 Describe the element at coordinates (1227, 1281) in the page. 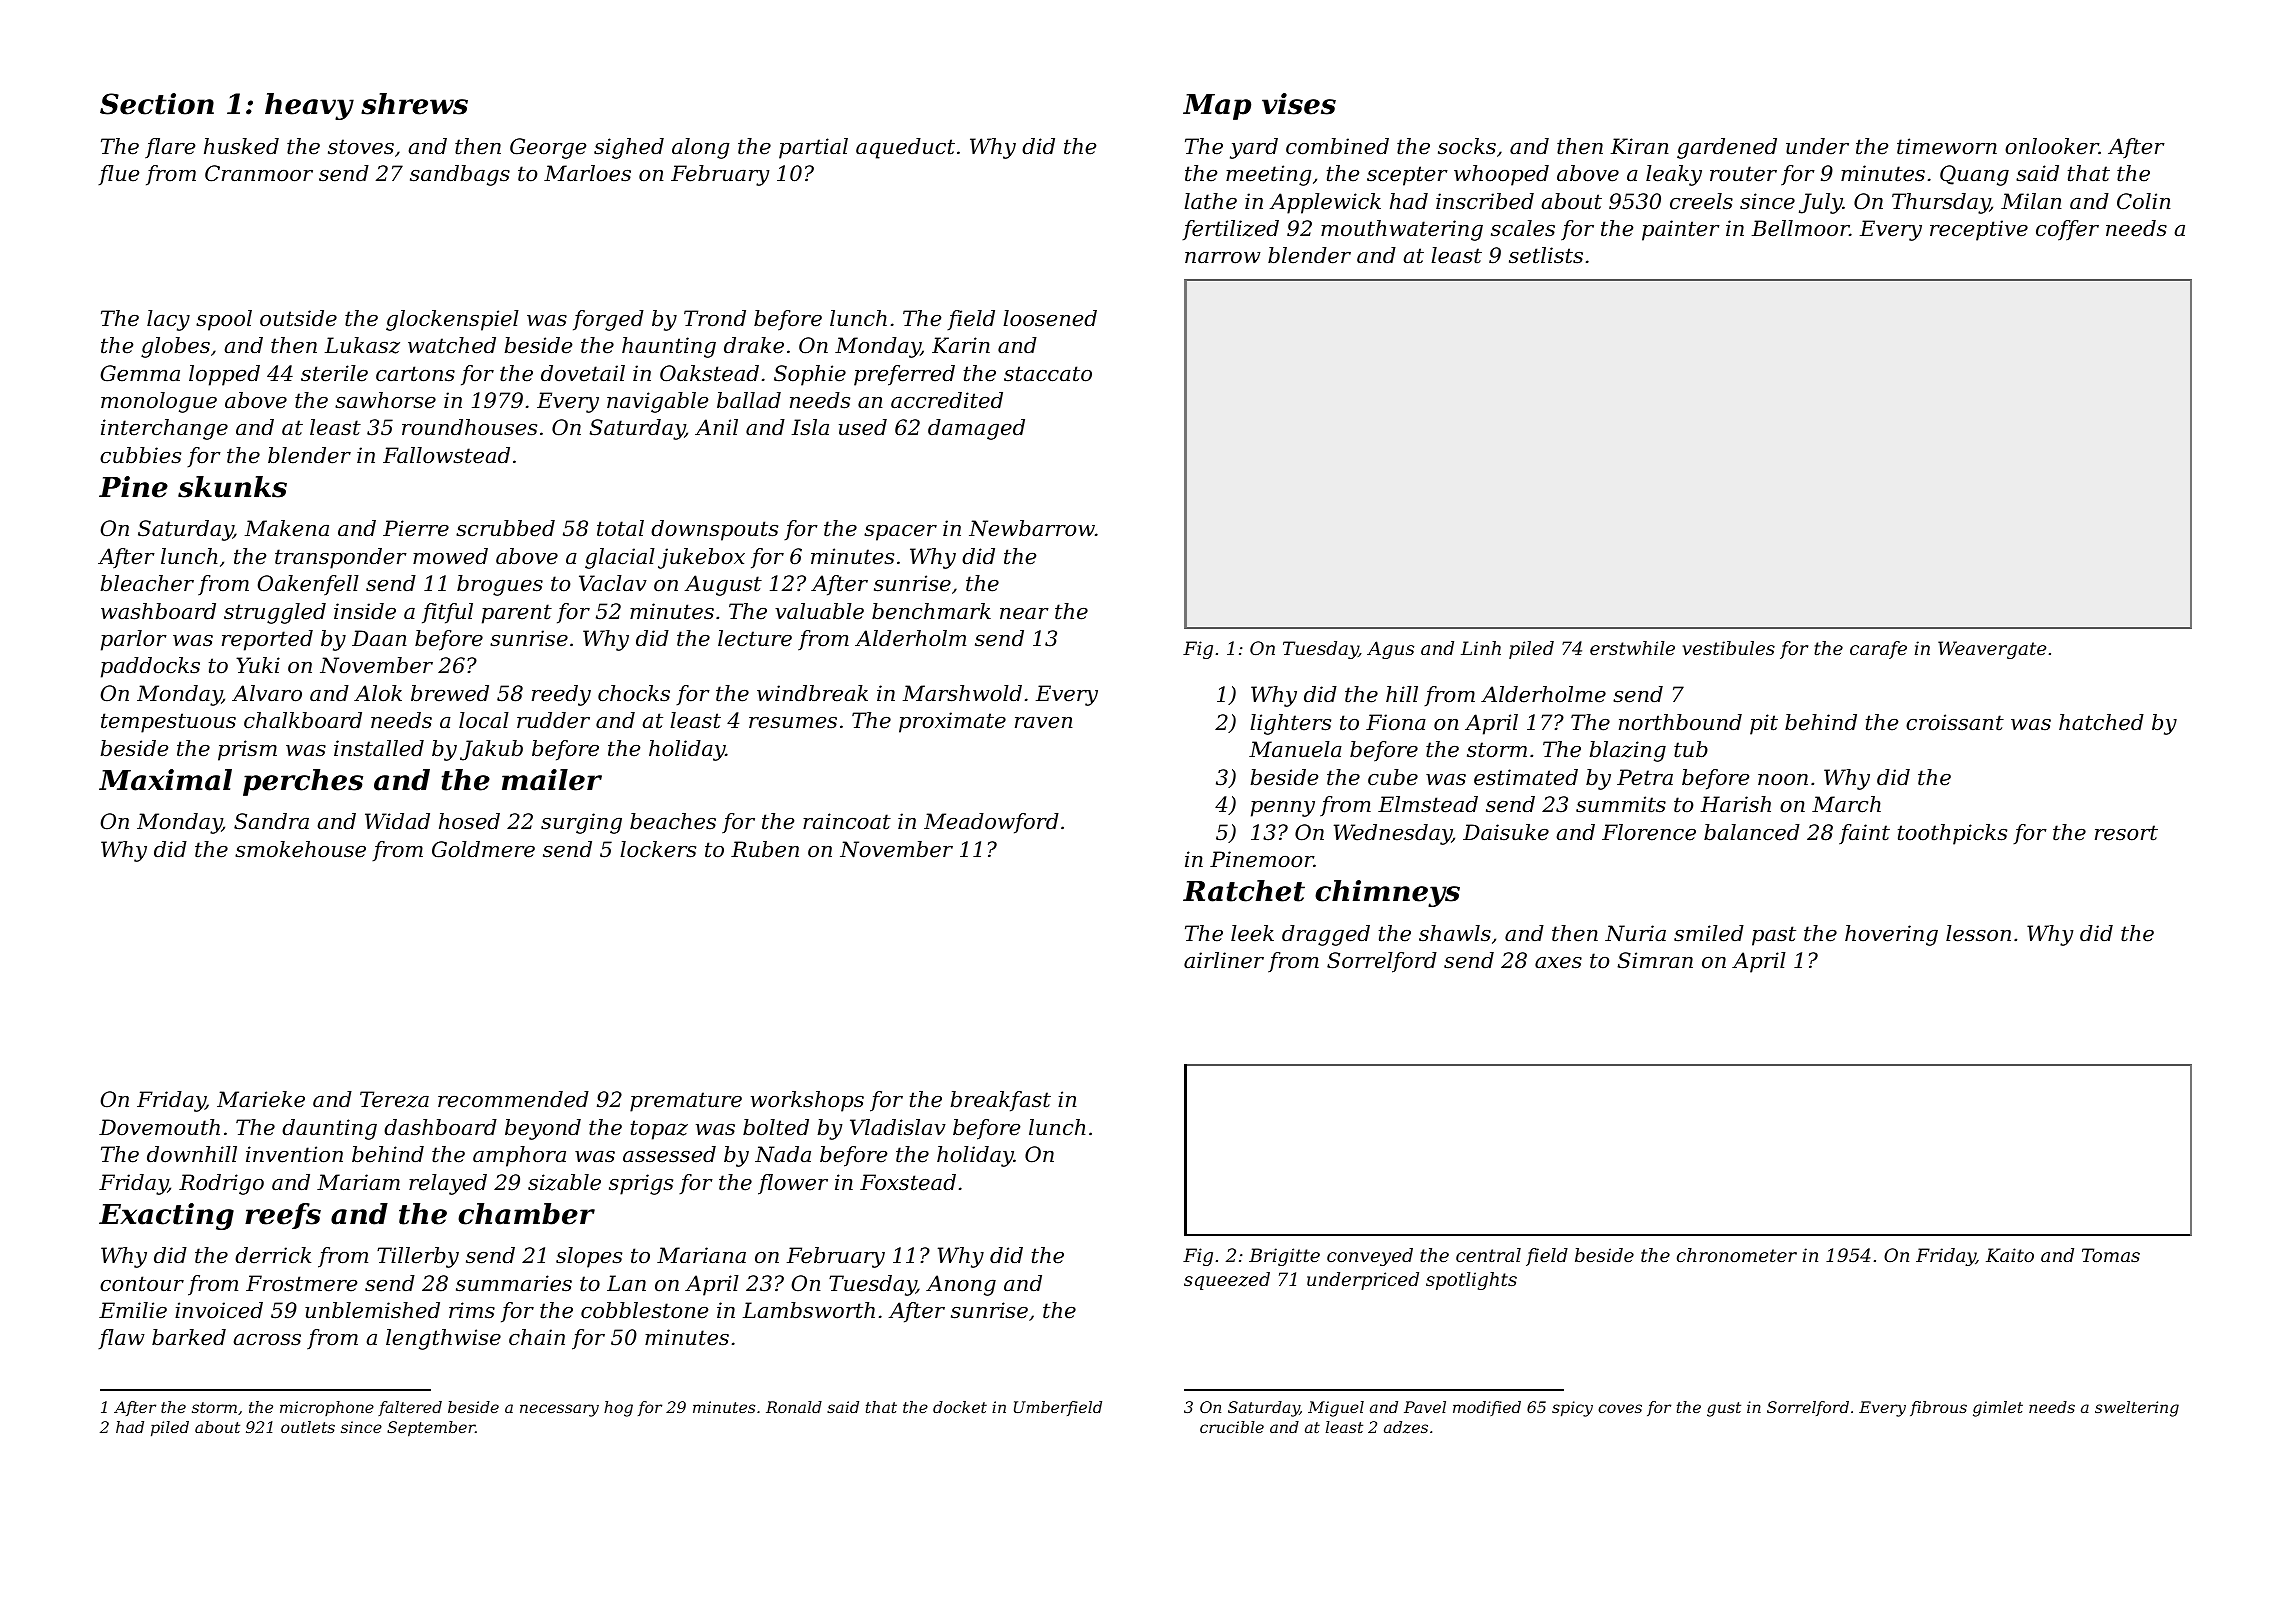

I see `squeezed` at that location.
